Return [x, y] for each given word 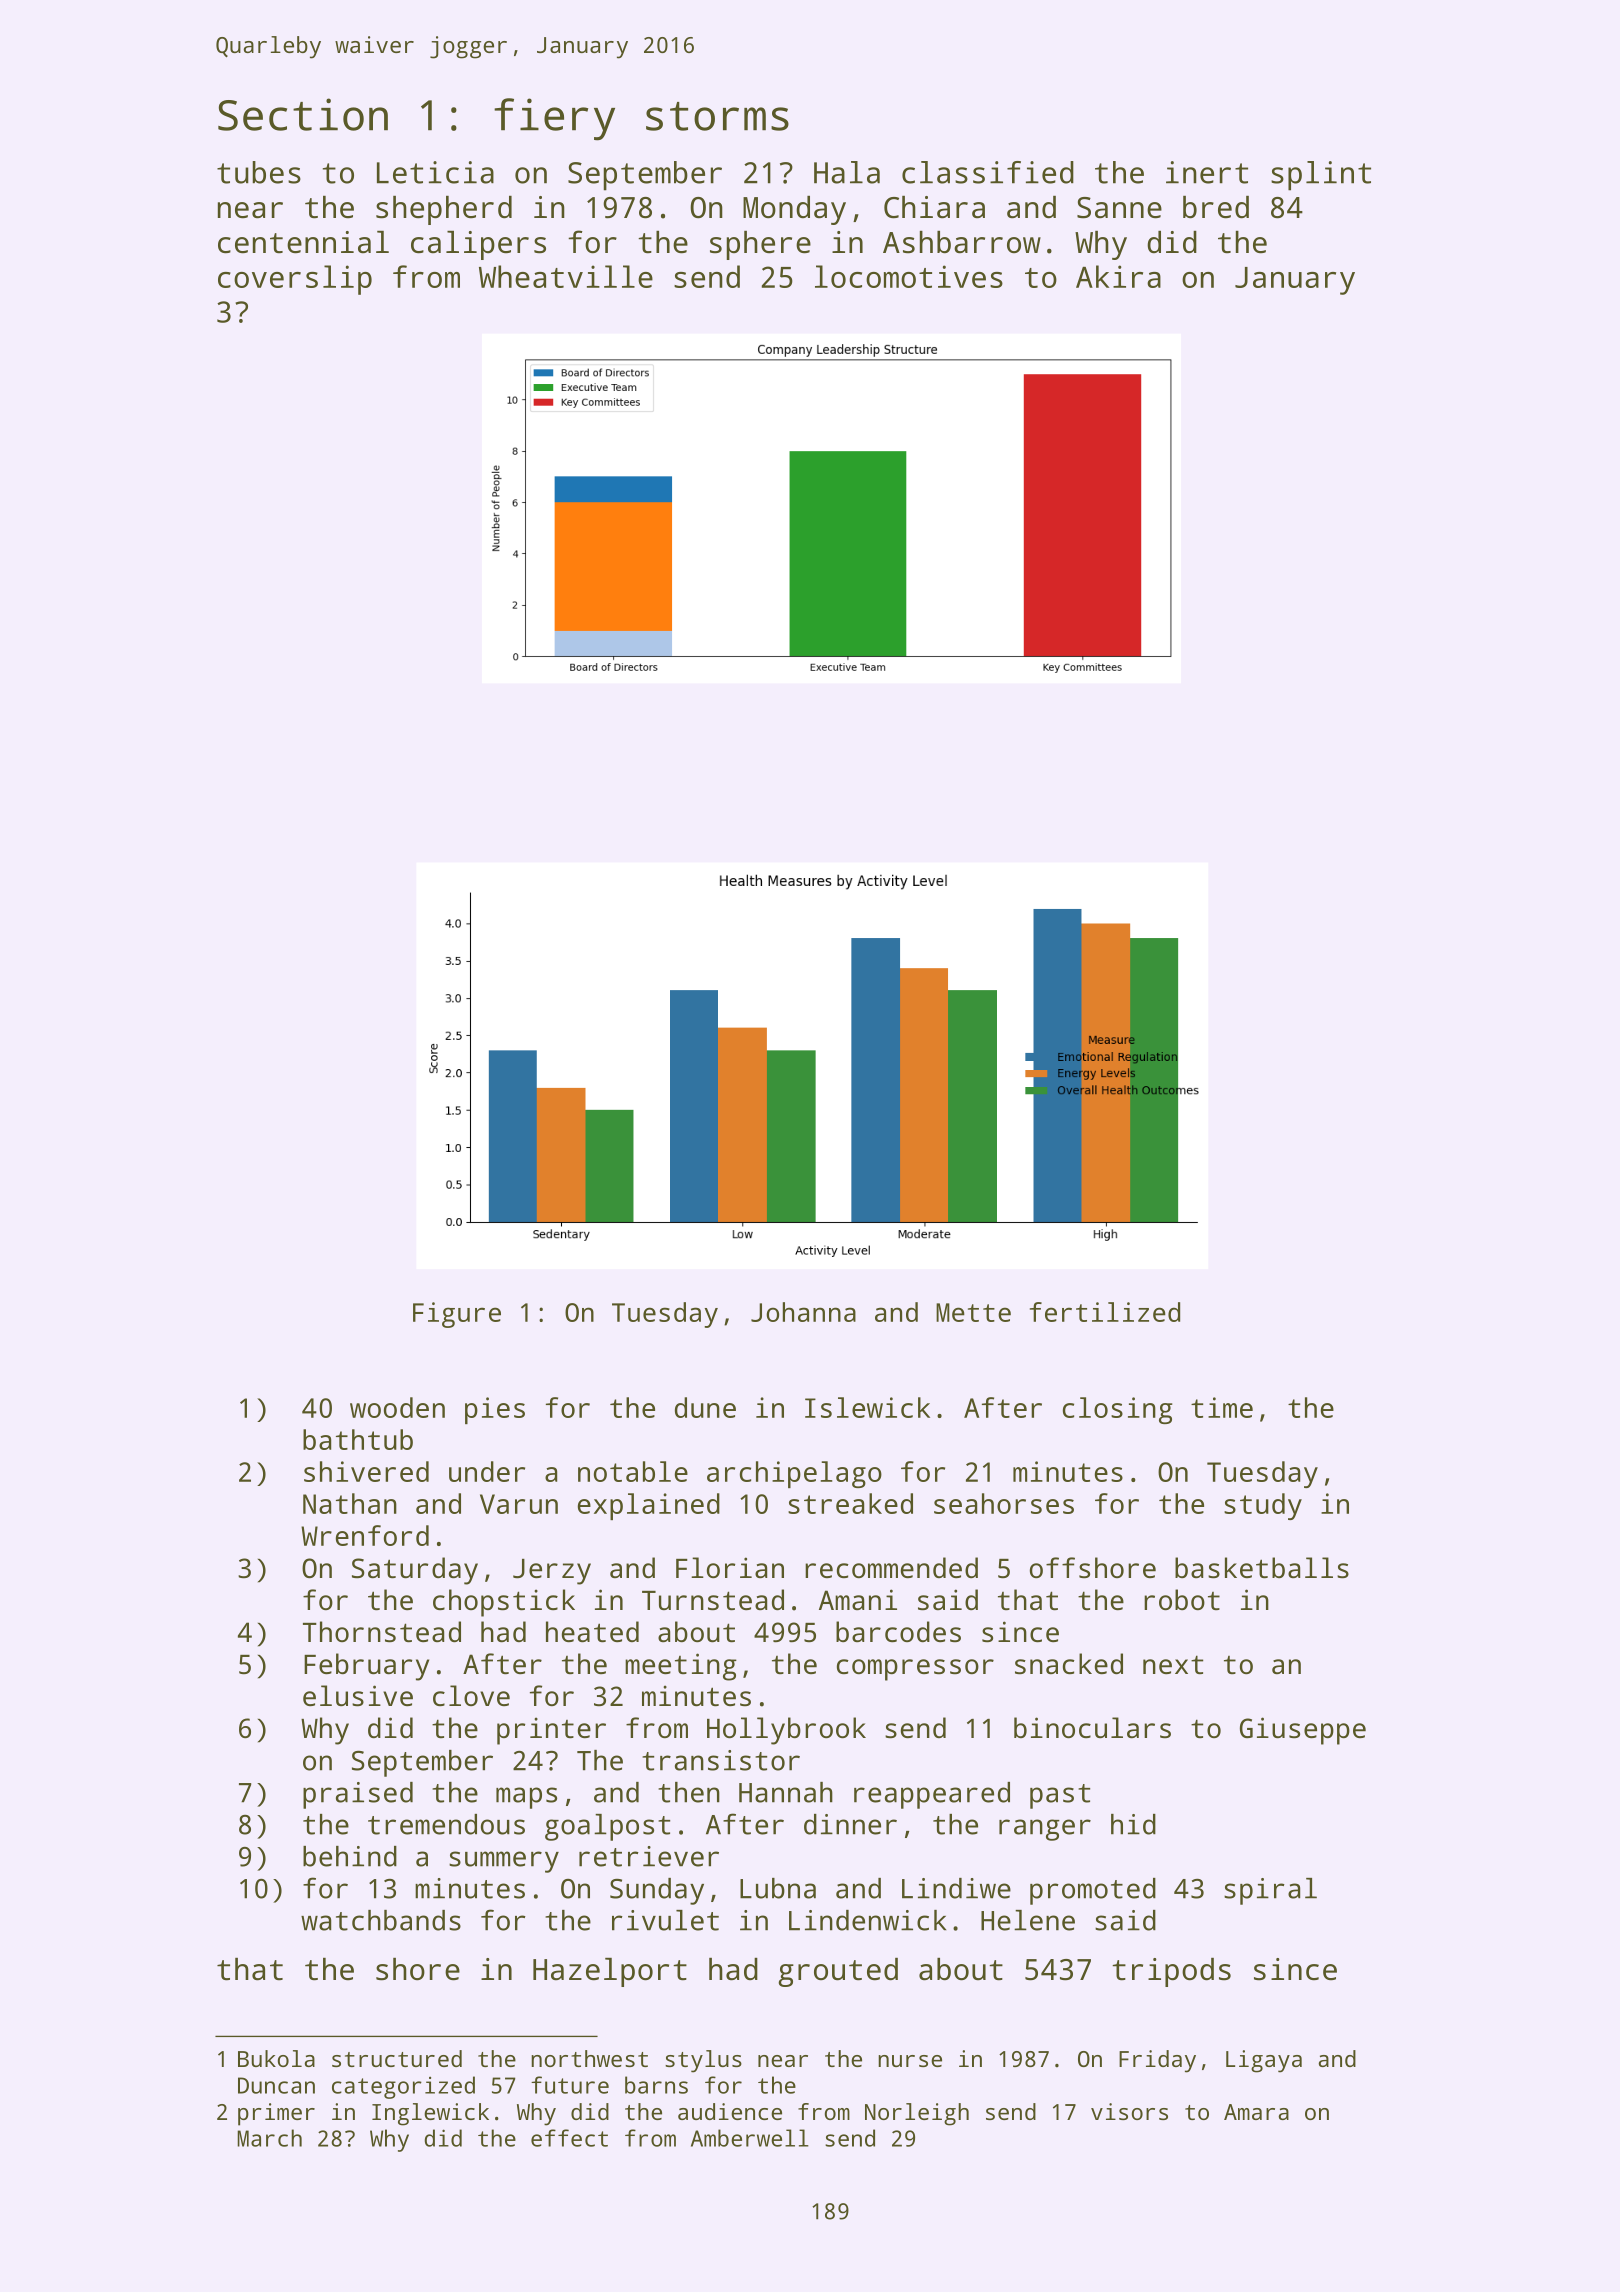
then [689, 1792]
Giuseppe [1303, 1731]
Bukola [276, 2058]
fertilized [1105, 1312]
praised [358, 1795]
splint [1321, 176]
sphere [760, 245]
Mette [973, 1312]
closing [1117, 1410]
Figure [457, 1315]
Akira [1118, 276]
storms [717, 116]
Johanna [803, 1312]
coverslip [295, 280]
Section [303, 114]
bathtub [358, 1439]
